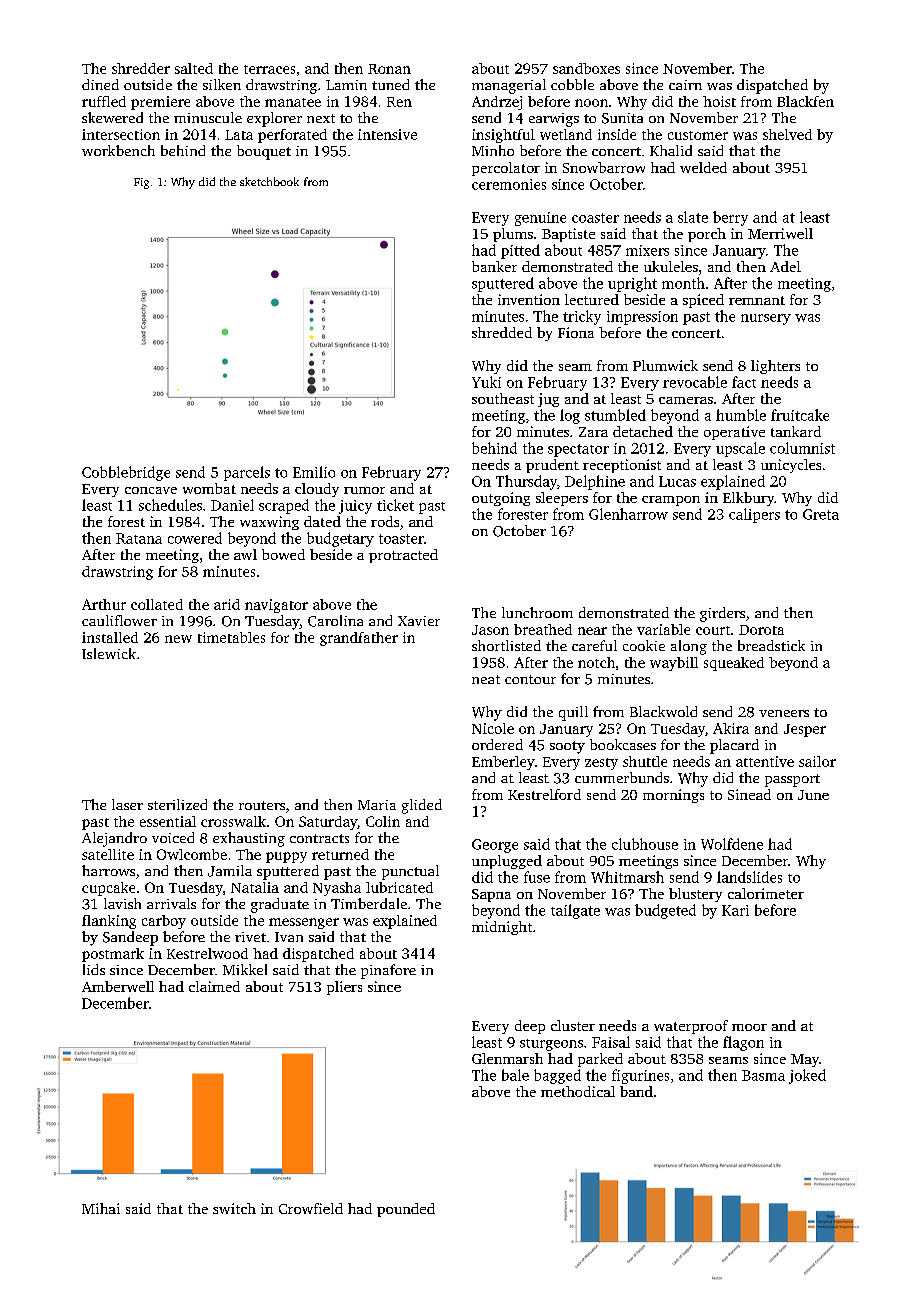  I want to click on shelved, so click(787, 134).
